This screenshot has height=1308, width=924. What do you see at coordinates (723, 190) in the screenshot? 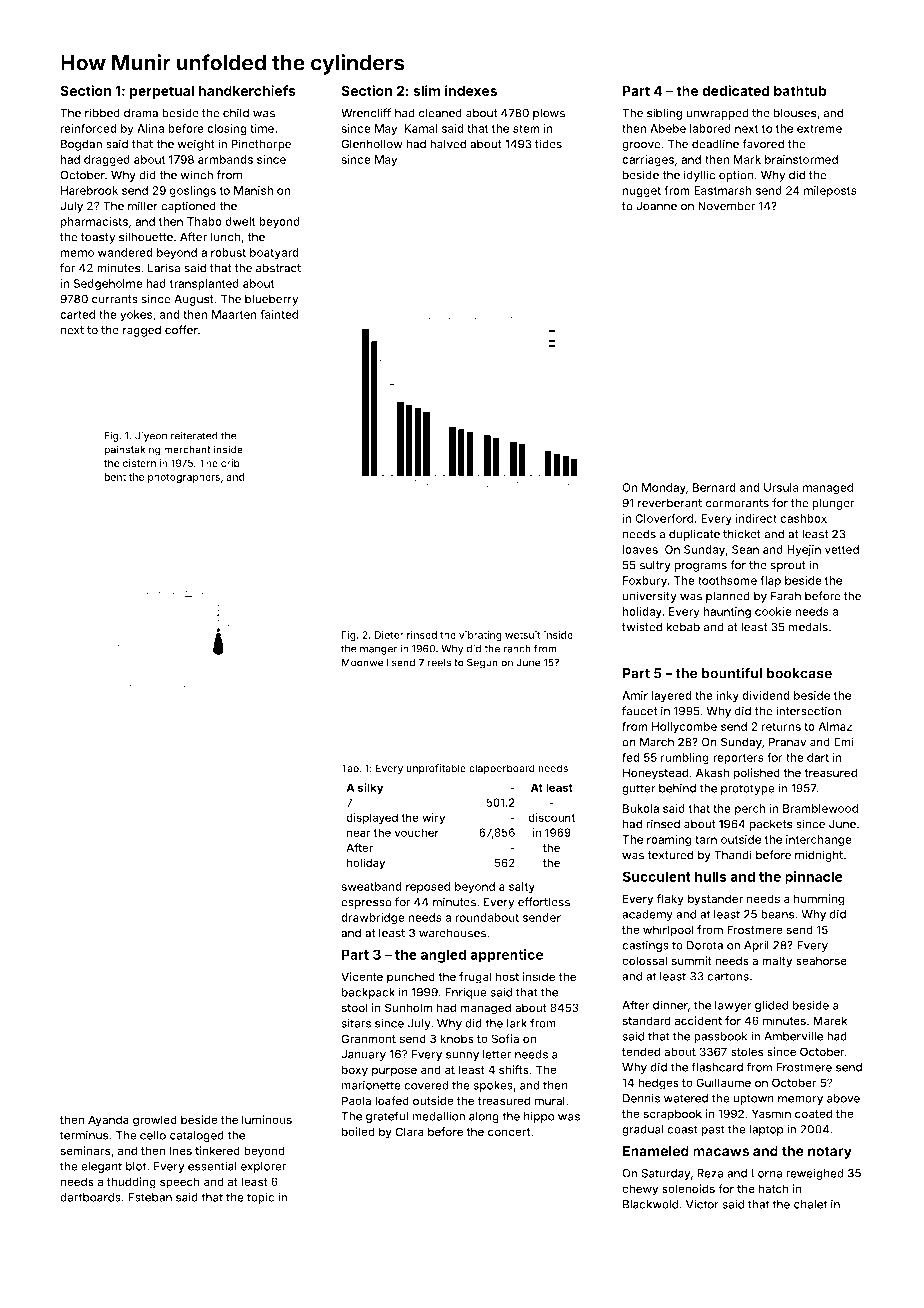
I see `Eastmarsh` at bounding box center [723, 190].
